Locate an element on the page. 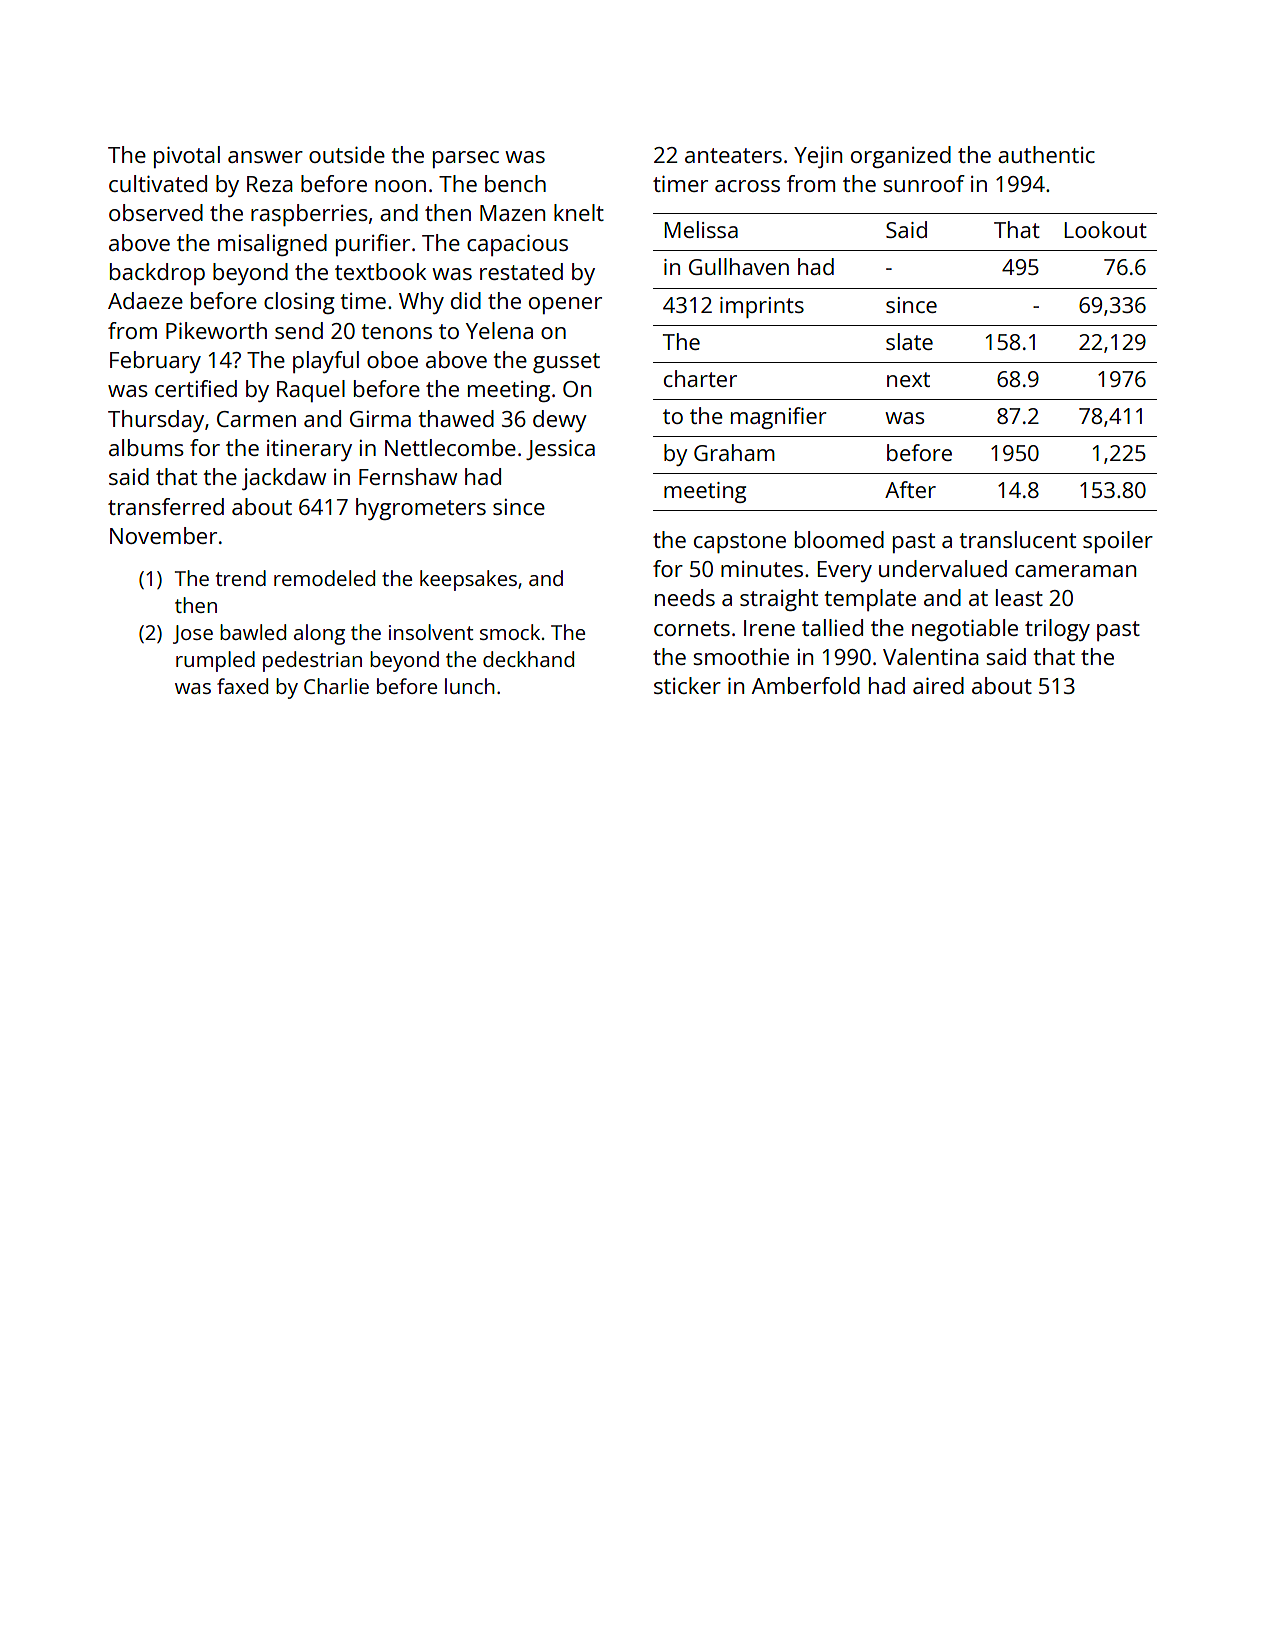  pedestrian is located at coordinates (312, 661).
